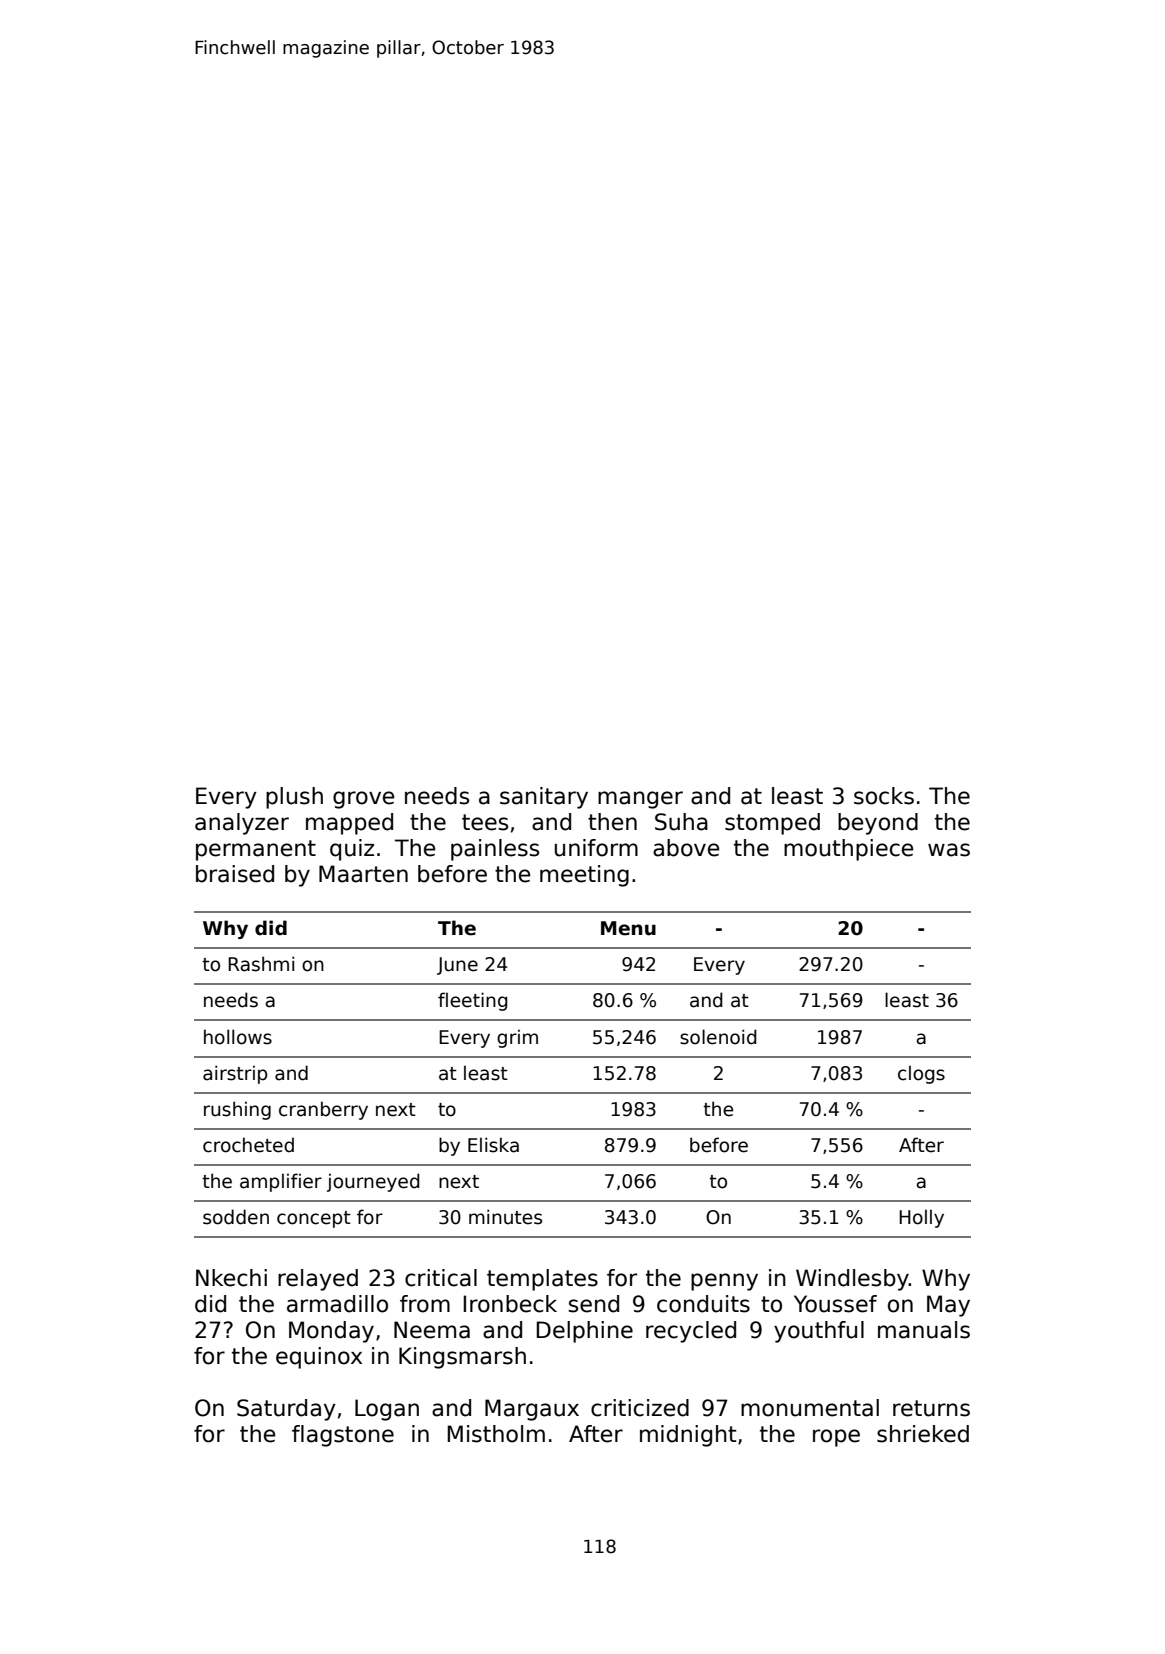 This screenshot has height=1654, width=1165. Describe the element at coordinates (921, 1218) in the screenshot. I see `Holly` at that location.
